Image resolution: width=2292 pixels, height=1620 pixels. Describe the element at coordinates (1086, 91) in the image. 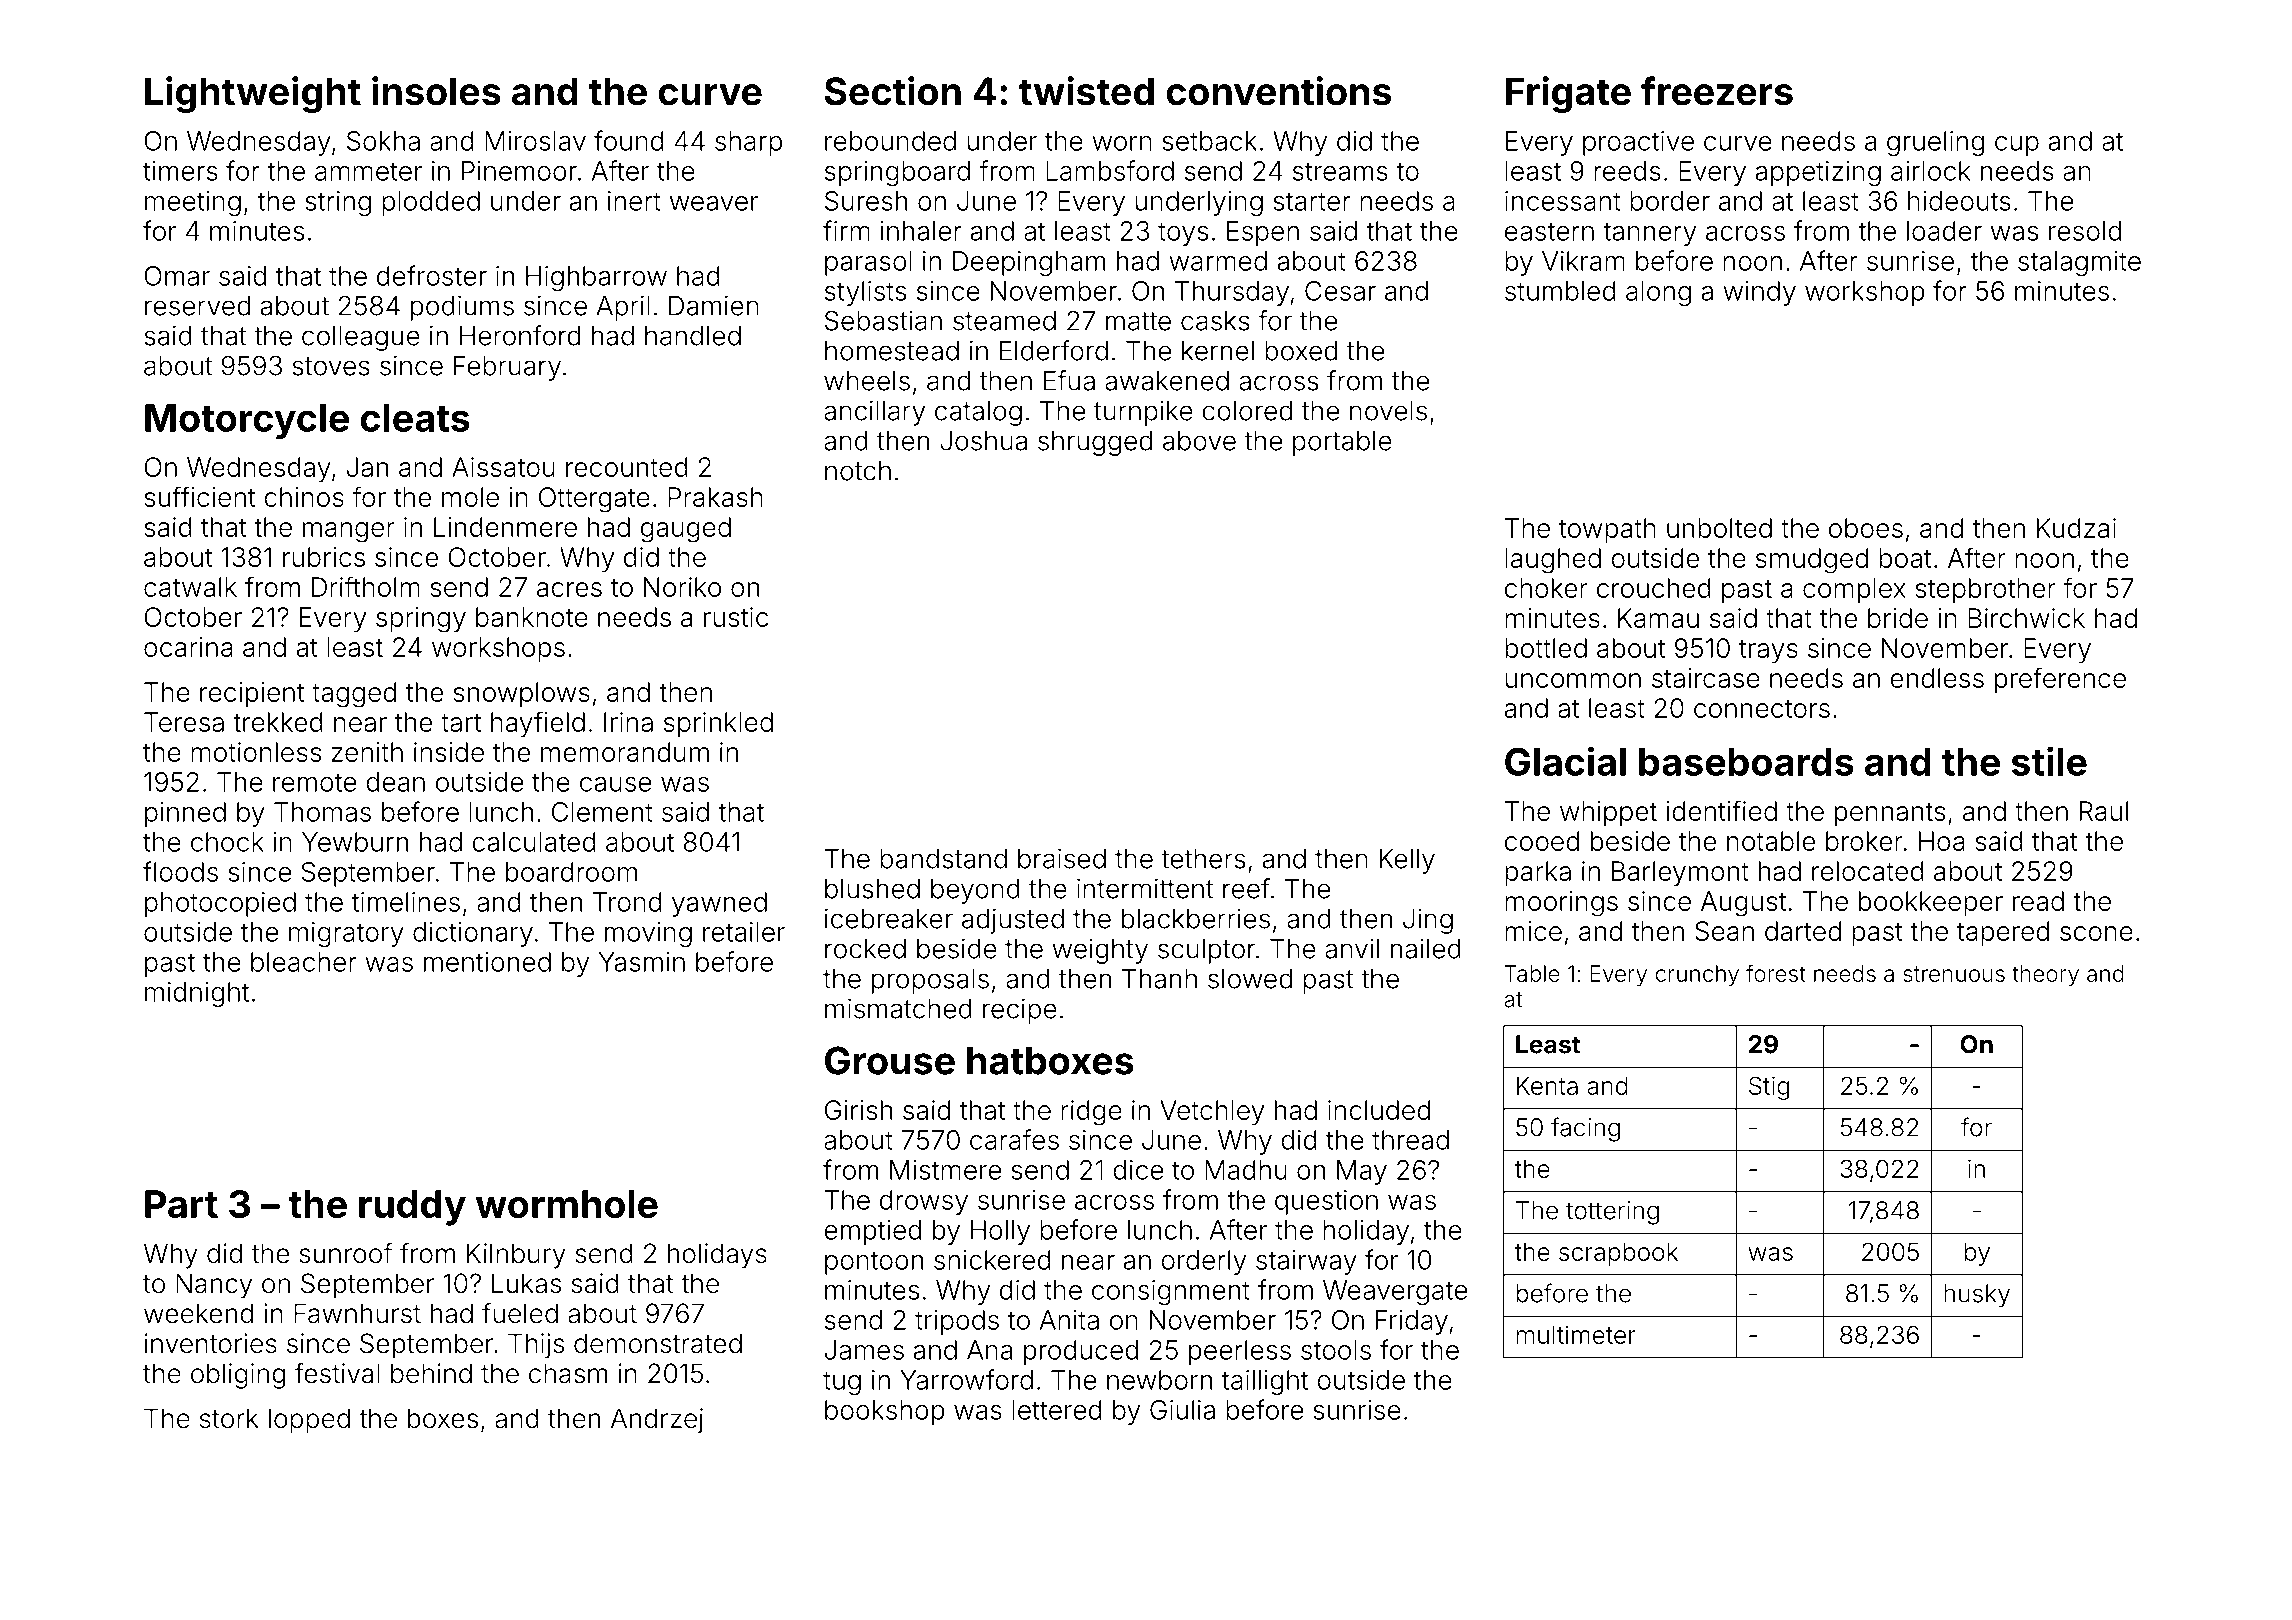

I see `twisted` at that location.
